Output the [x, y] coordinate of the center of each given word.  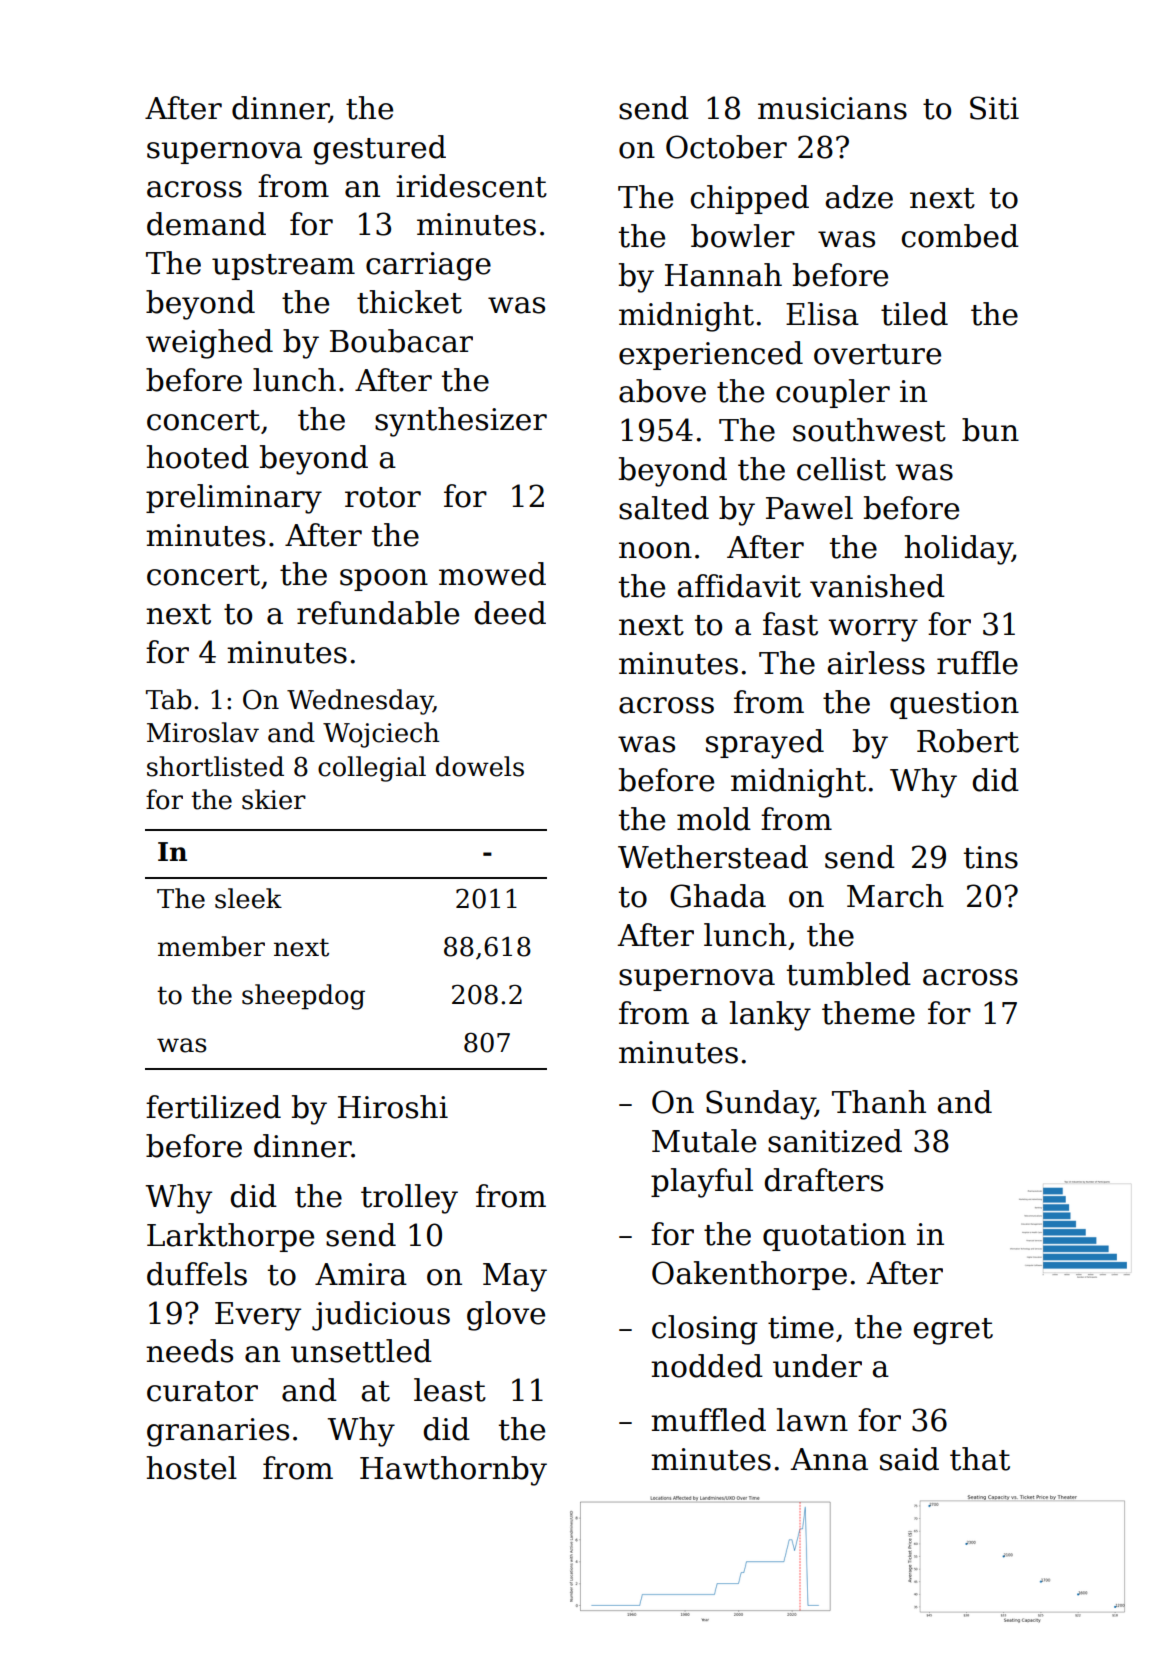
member [211, 946]
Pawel [809, 508]
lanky [770, 1016]
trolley [409, 1199]
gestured [379, 150]
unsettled [361, 1351]
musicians [832, 108]
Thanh [879, 1102]
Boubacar [401, 341]
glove [506, 1316]
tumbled [849, 974]
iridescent [471, 186]
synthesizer [461, 422]
